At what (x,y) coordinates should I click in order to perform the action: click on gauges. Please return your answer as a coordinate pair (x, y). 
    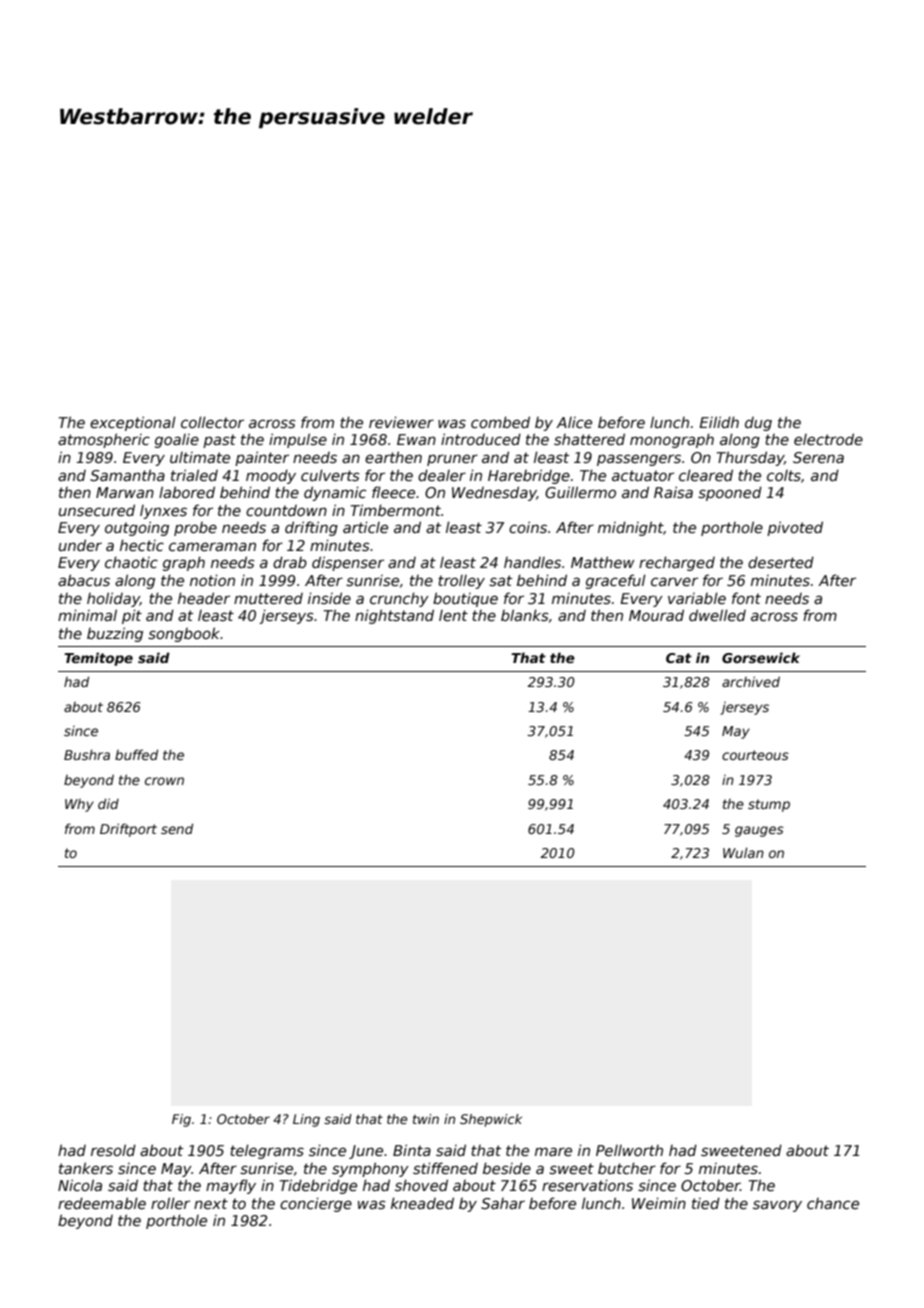
    Looking at the image, I should click on (759, 831).
